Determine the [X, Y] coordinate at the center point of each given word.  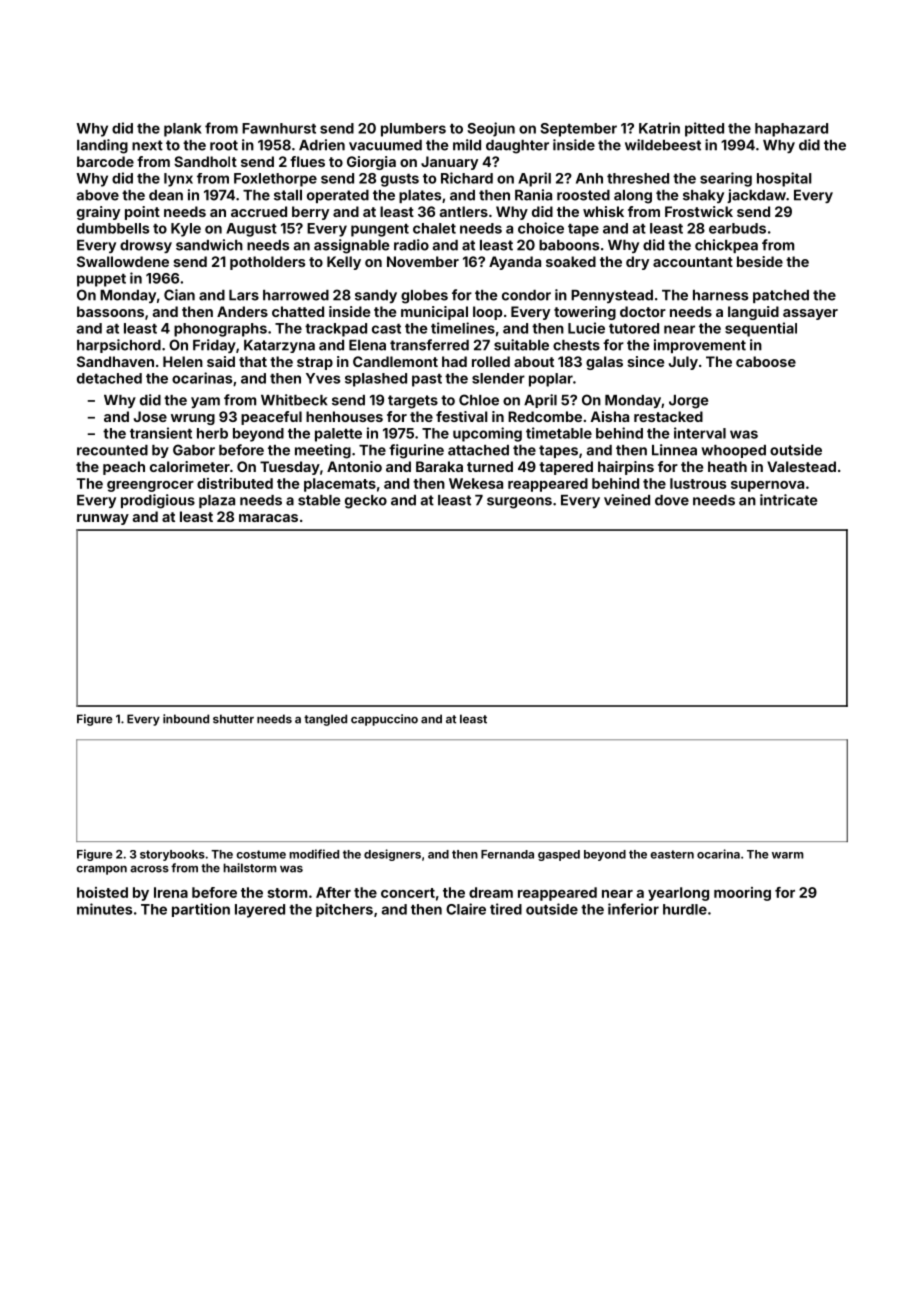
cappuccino [384, 720]
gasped [559, 855]
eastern [672, 854]
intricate [788, 500]
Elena [367, 345]
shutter [233, 719]
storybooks [172, 855]
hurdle [685, 909]
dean [166, 195]
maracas [268, 518]
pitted [704, 129]
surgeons [519, 503]
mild [467, 145]
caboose [766, 361]
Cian [179, 295]
